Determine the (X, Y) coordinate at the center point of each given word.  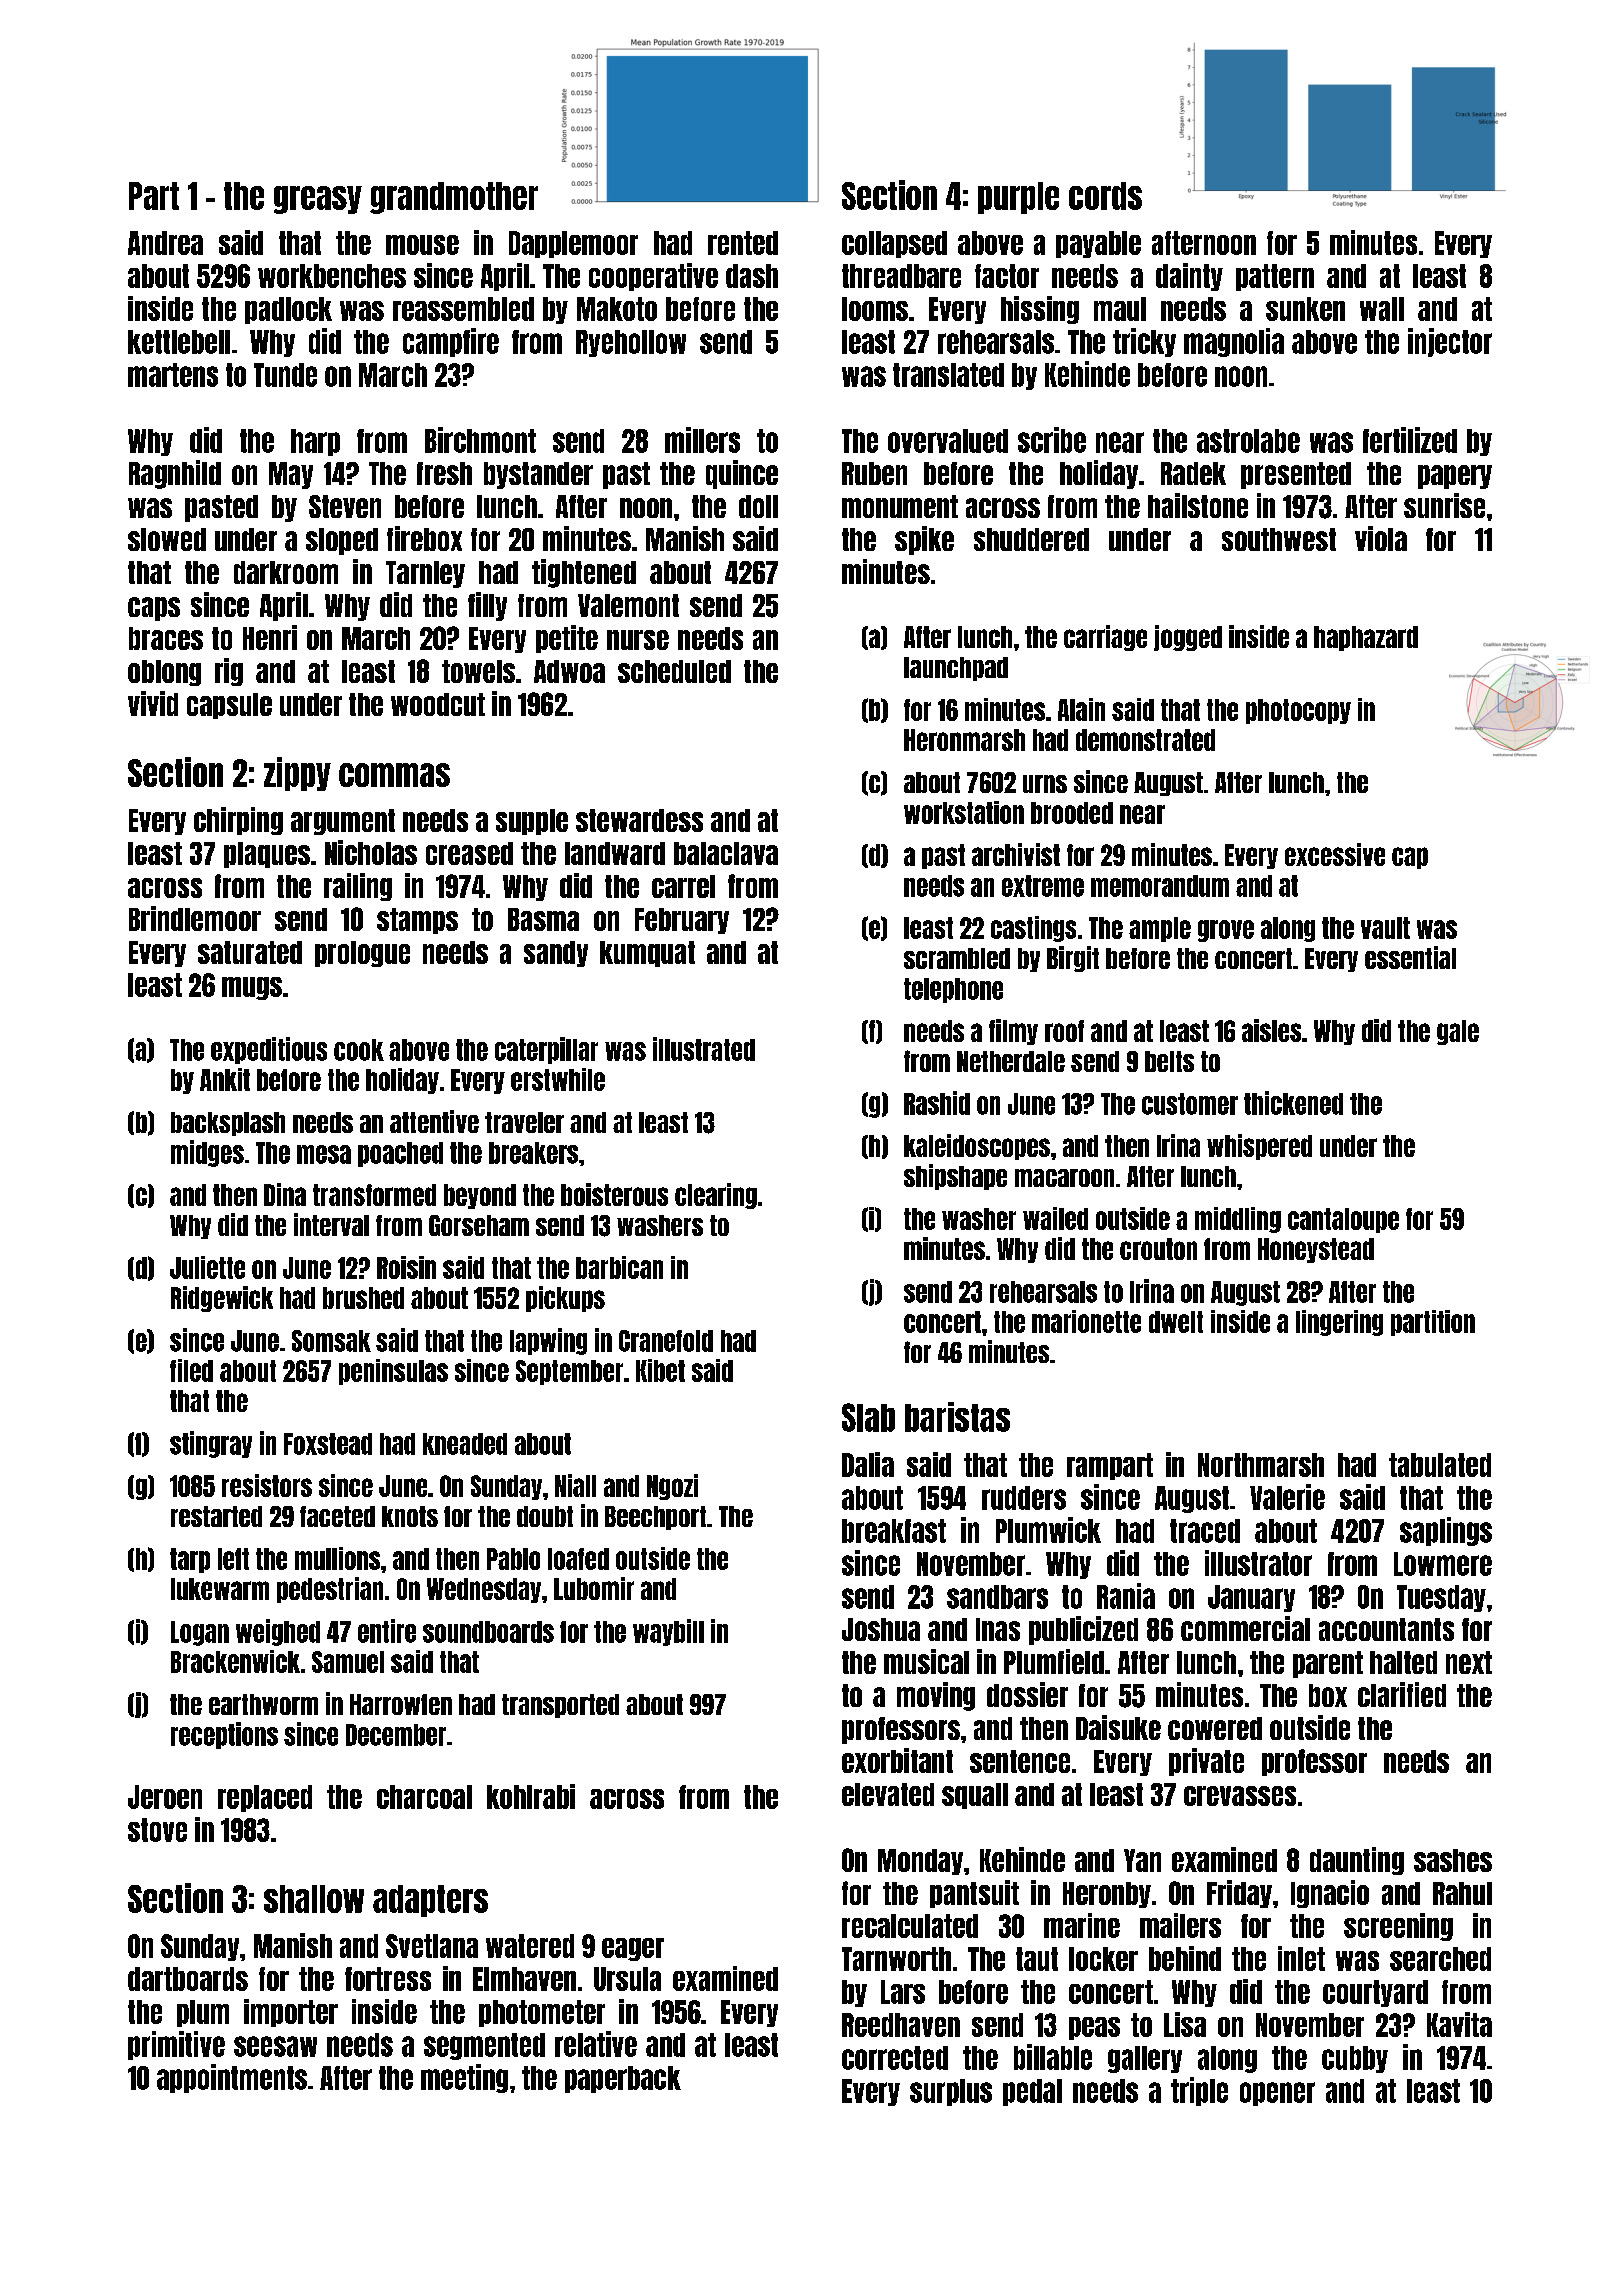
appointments (232, 2078)
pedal (1032, 2092)
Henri (270, 637)
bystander (538, 475)
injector (1450, 342)
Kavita (1459, 2024)
